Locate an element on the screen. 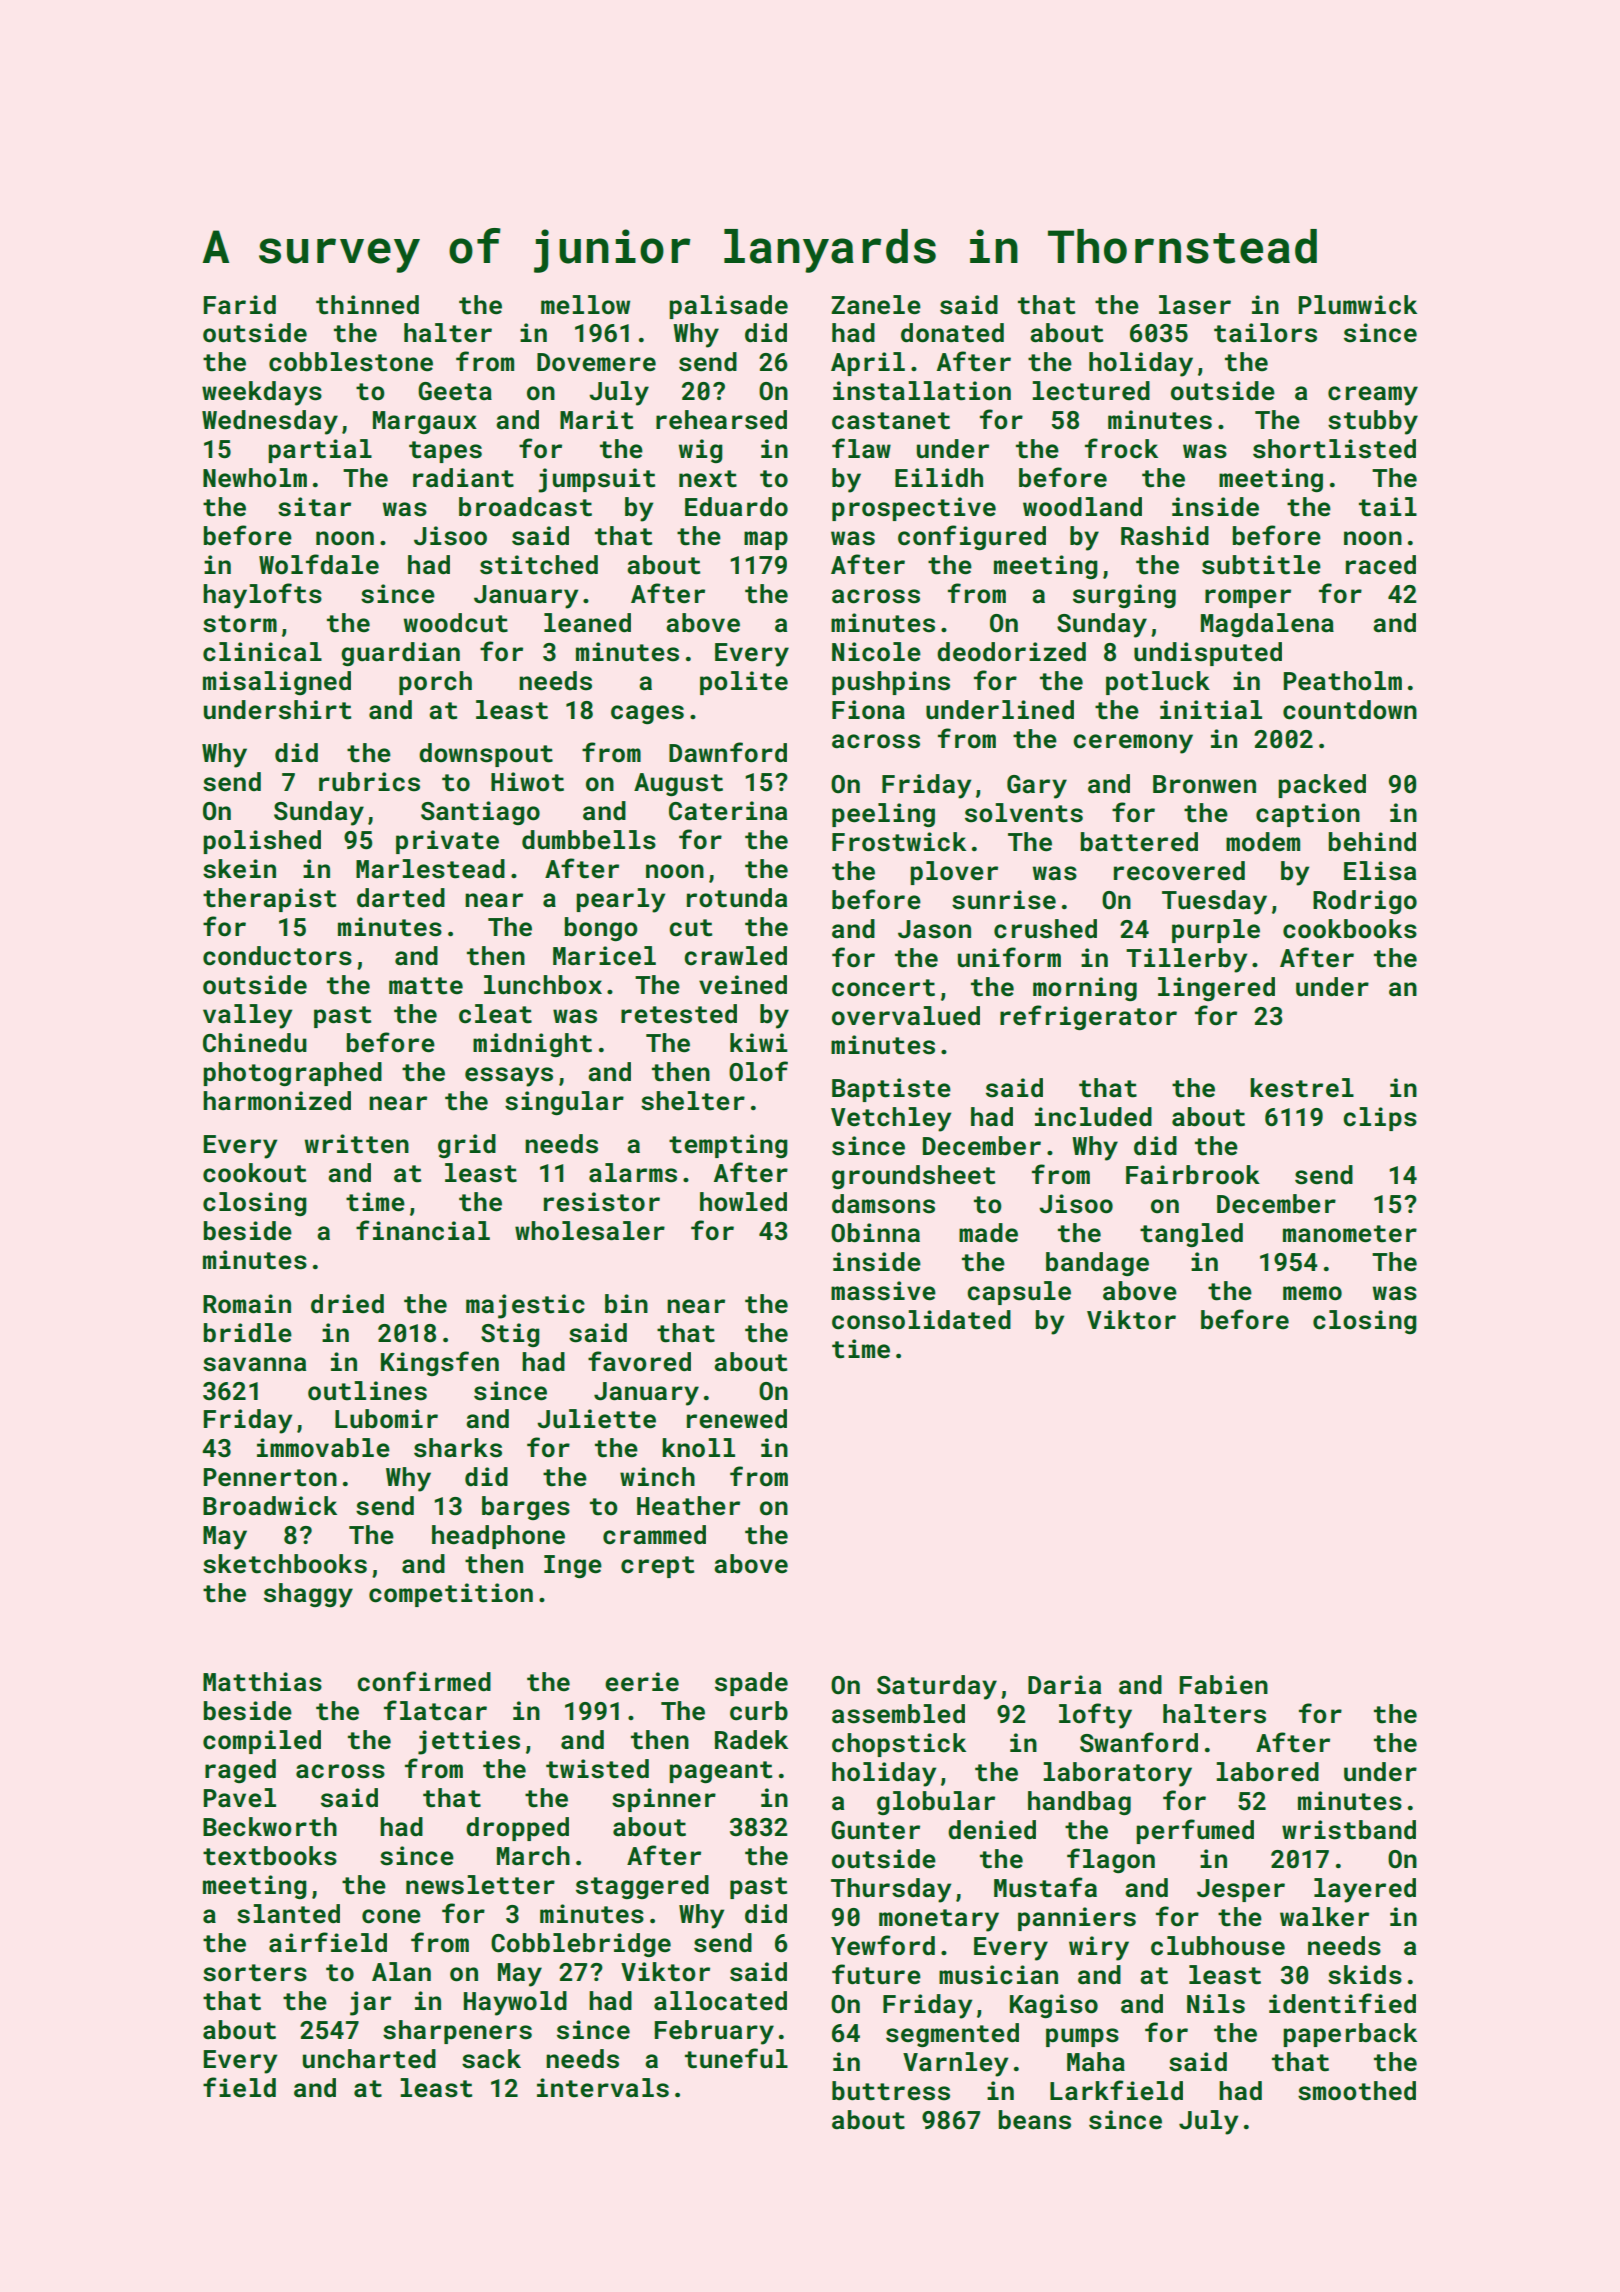  Dovemere is located at coordinates (596, 362).
